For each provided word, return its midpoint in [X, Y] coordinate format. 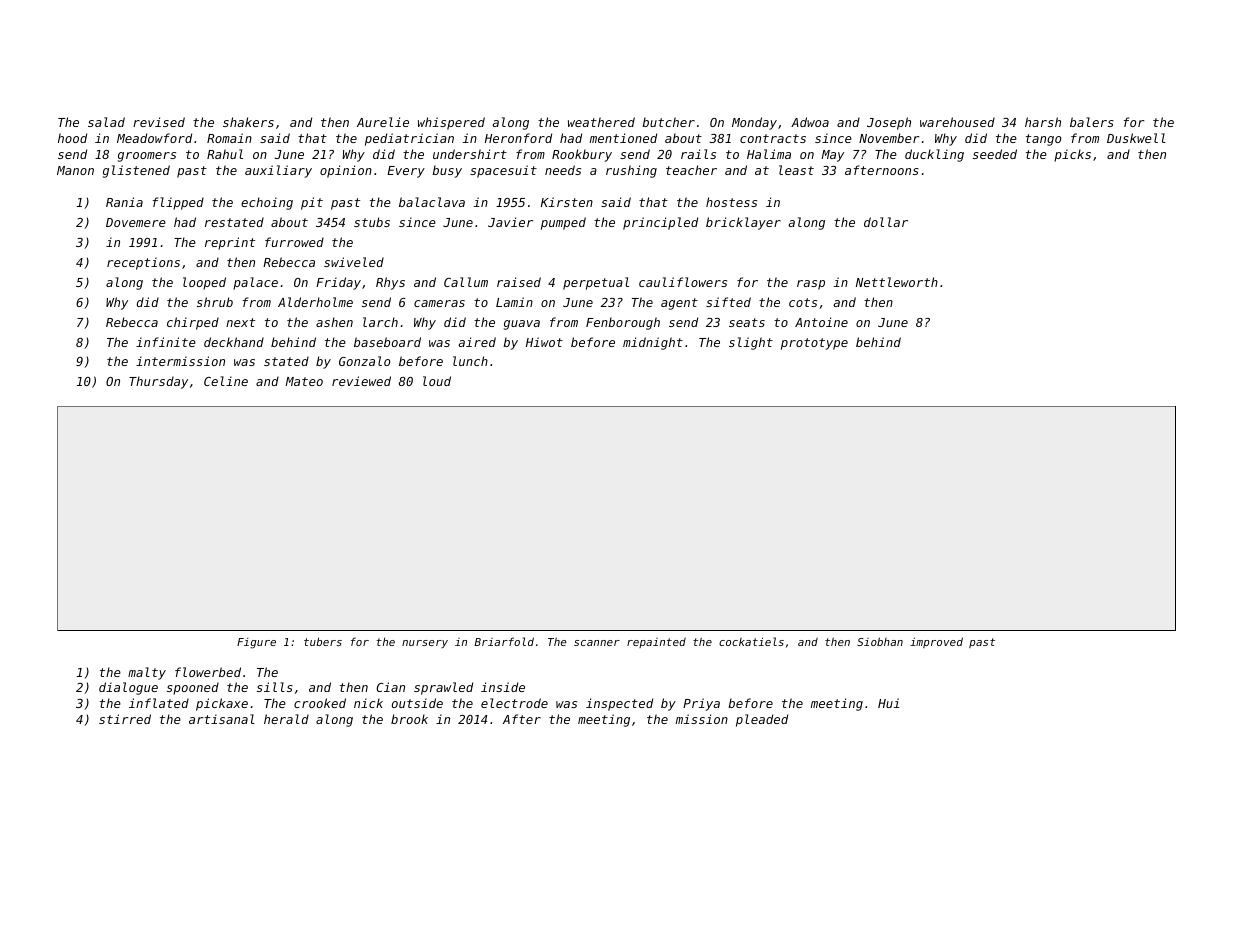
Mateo [304, 381]
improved [936, 642]
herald [286, 719]
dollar [886, 222]
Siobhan [880, 641]
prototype [814, 344]
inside [503, 687]
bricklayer [743, 223]
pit [312, 203]
